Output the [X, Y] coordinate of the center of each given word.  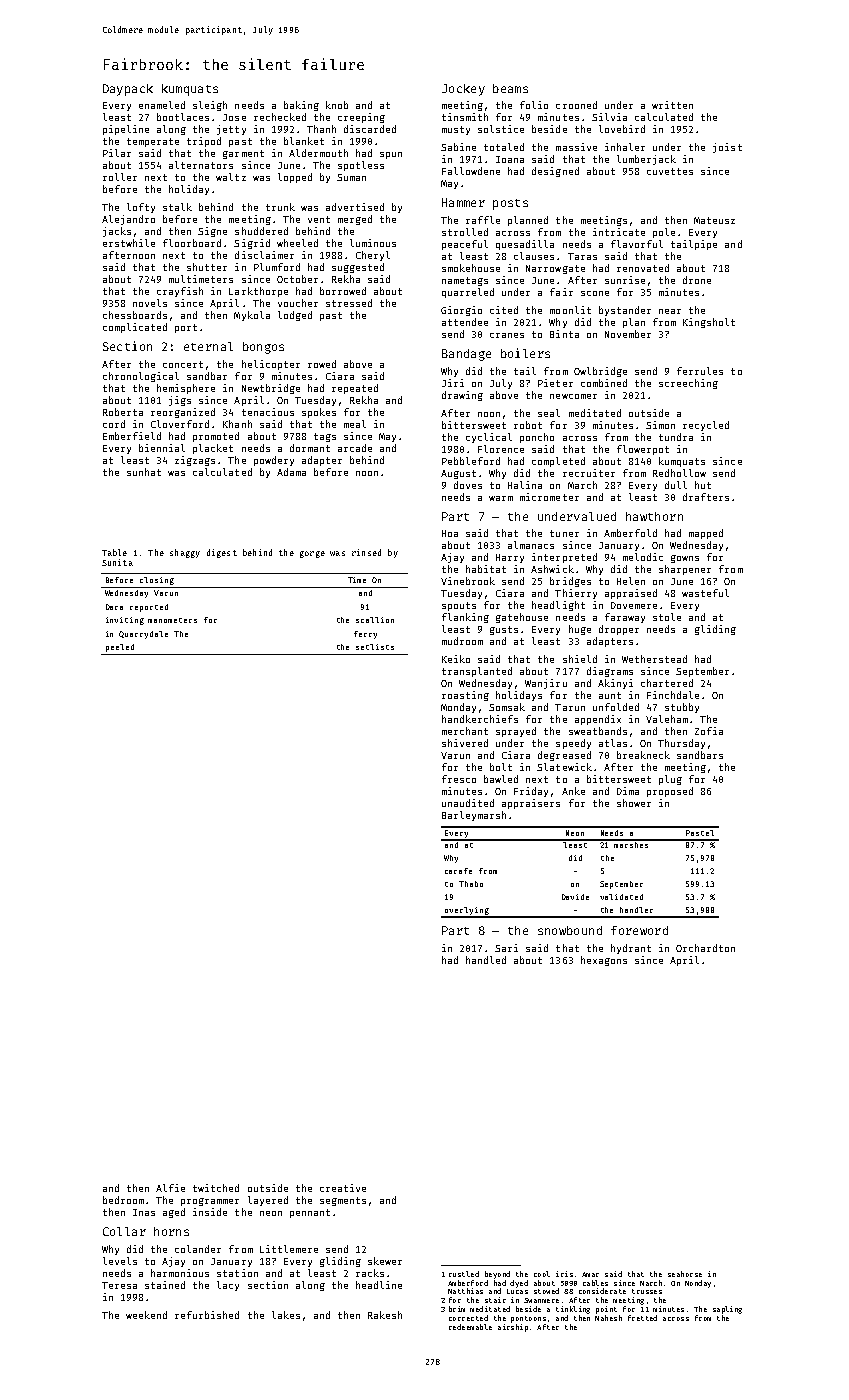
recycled [706, 426]
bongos [263, 348]
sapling [727, 1310]
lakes [286, 1315]
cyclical [489, 438]
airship [513, 1328]
